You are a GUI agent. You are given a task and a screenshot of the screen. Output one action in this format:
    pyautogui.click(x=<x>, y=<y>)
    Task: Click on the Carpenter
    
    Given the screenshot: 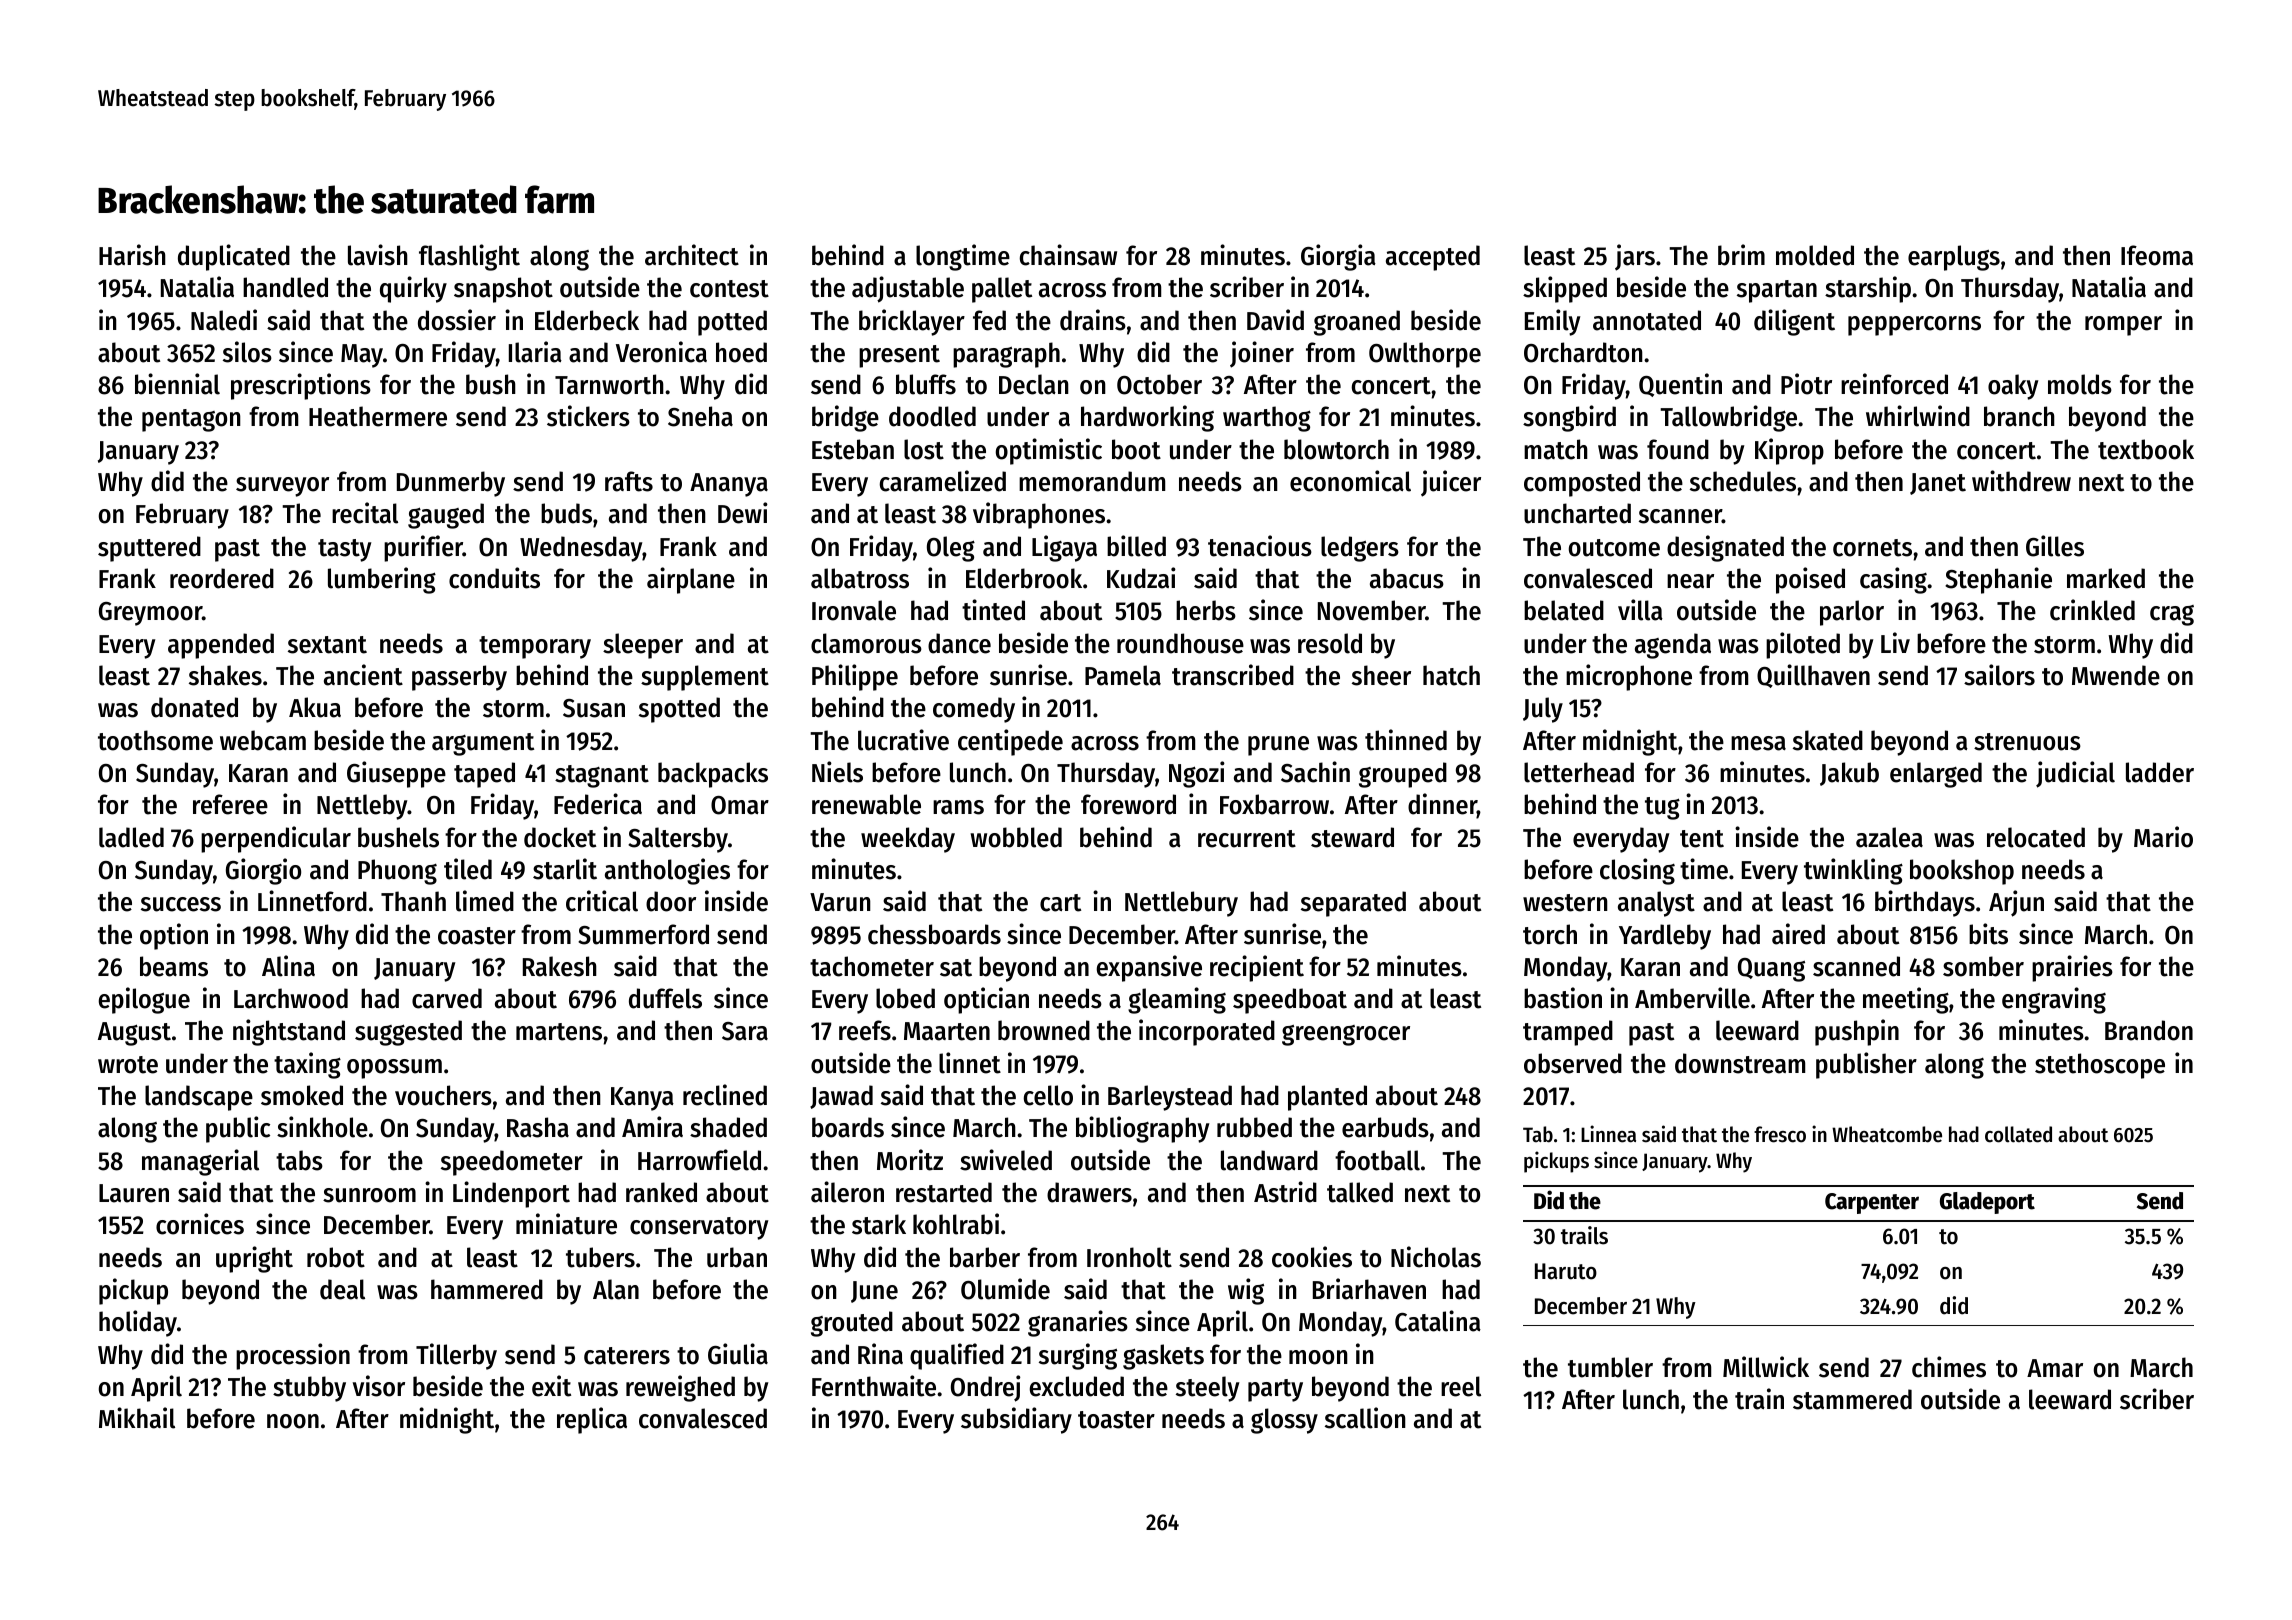 What is the action you would take?
    pyautogui.click(x=1872, y=1203)
